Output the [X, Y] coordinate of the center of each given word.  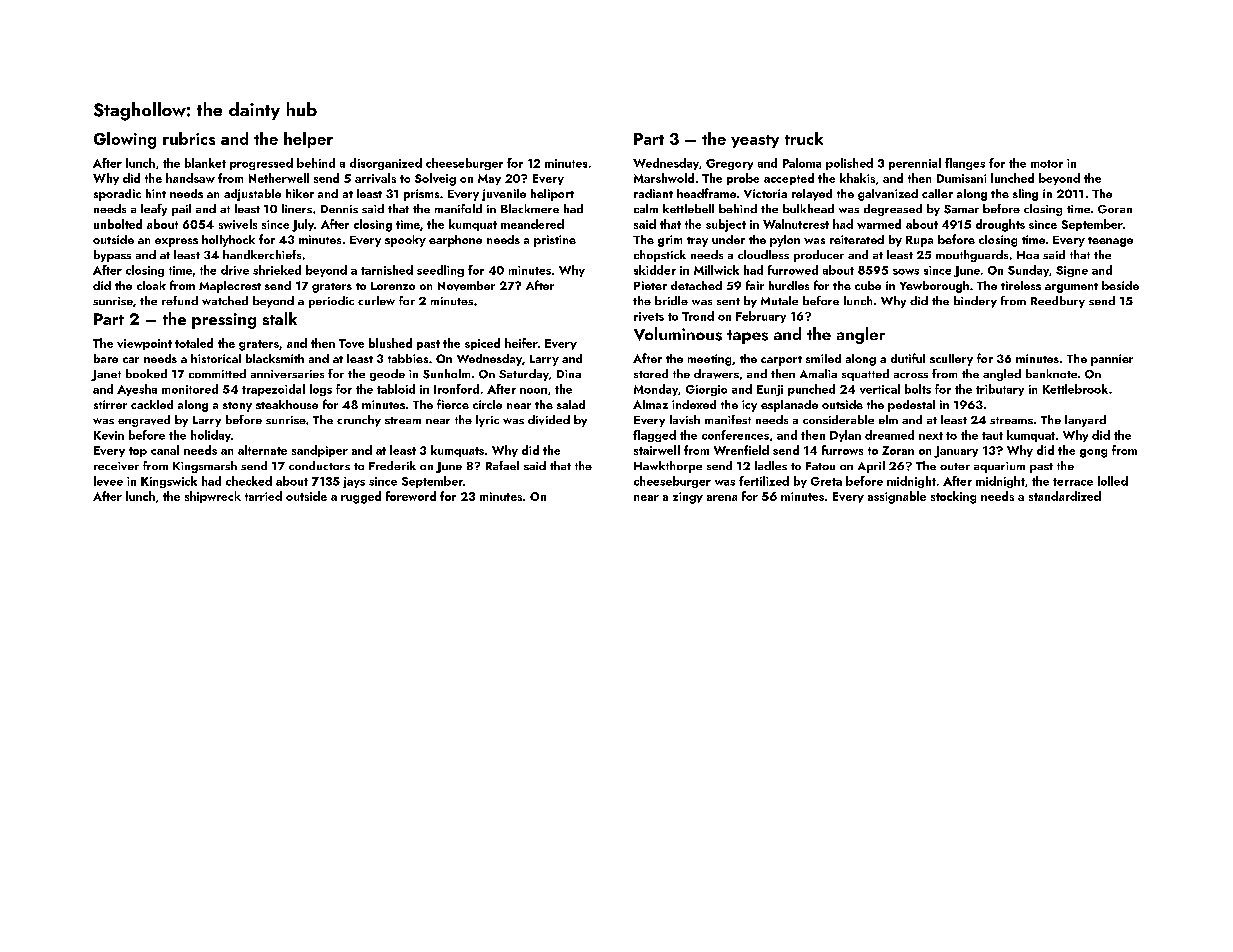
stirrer [110, 404]
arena [722, 498]
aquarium [999, 467]
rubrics [189, 138]
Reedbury [1058, 302]
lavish [685, 419]
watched [225, 300]
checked [249, 481]
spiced [482, 344]
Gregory [729, 164]
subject [726, 225]
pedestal [911, 406]
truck [804, 138]
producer [819, 256]
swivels [238, 224]
